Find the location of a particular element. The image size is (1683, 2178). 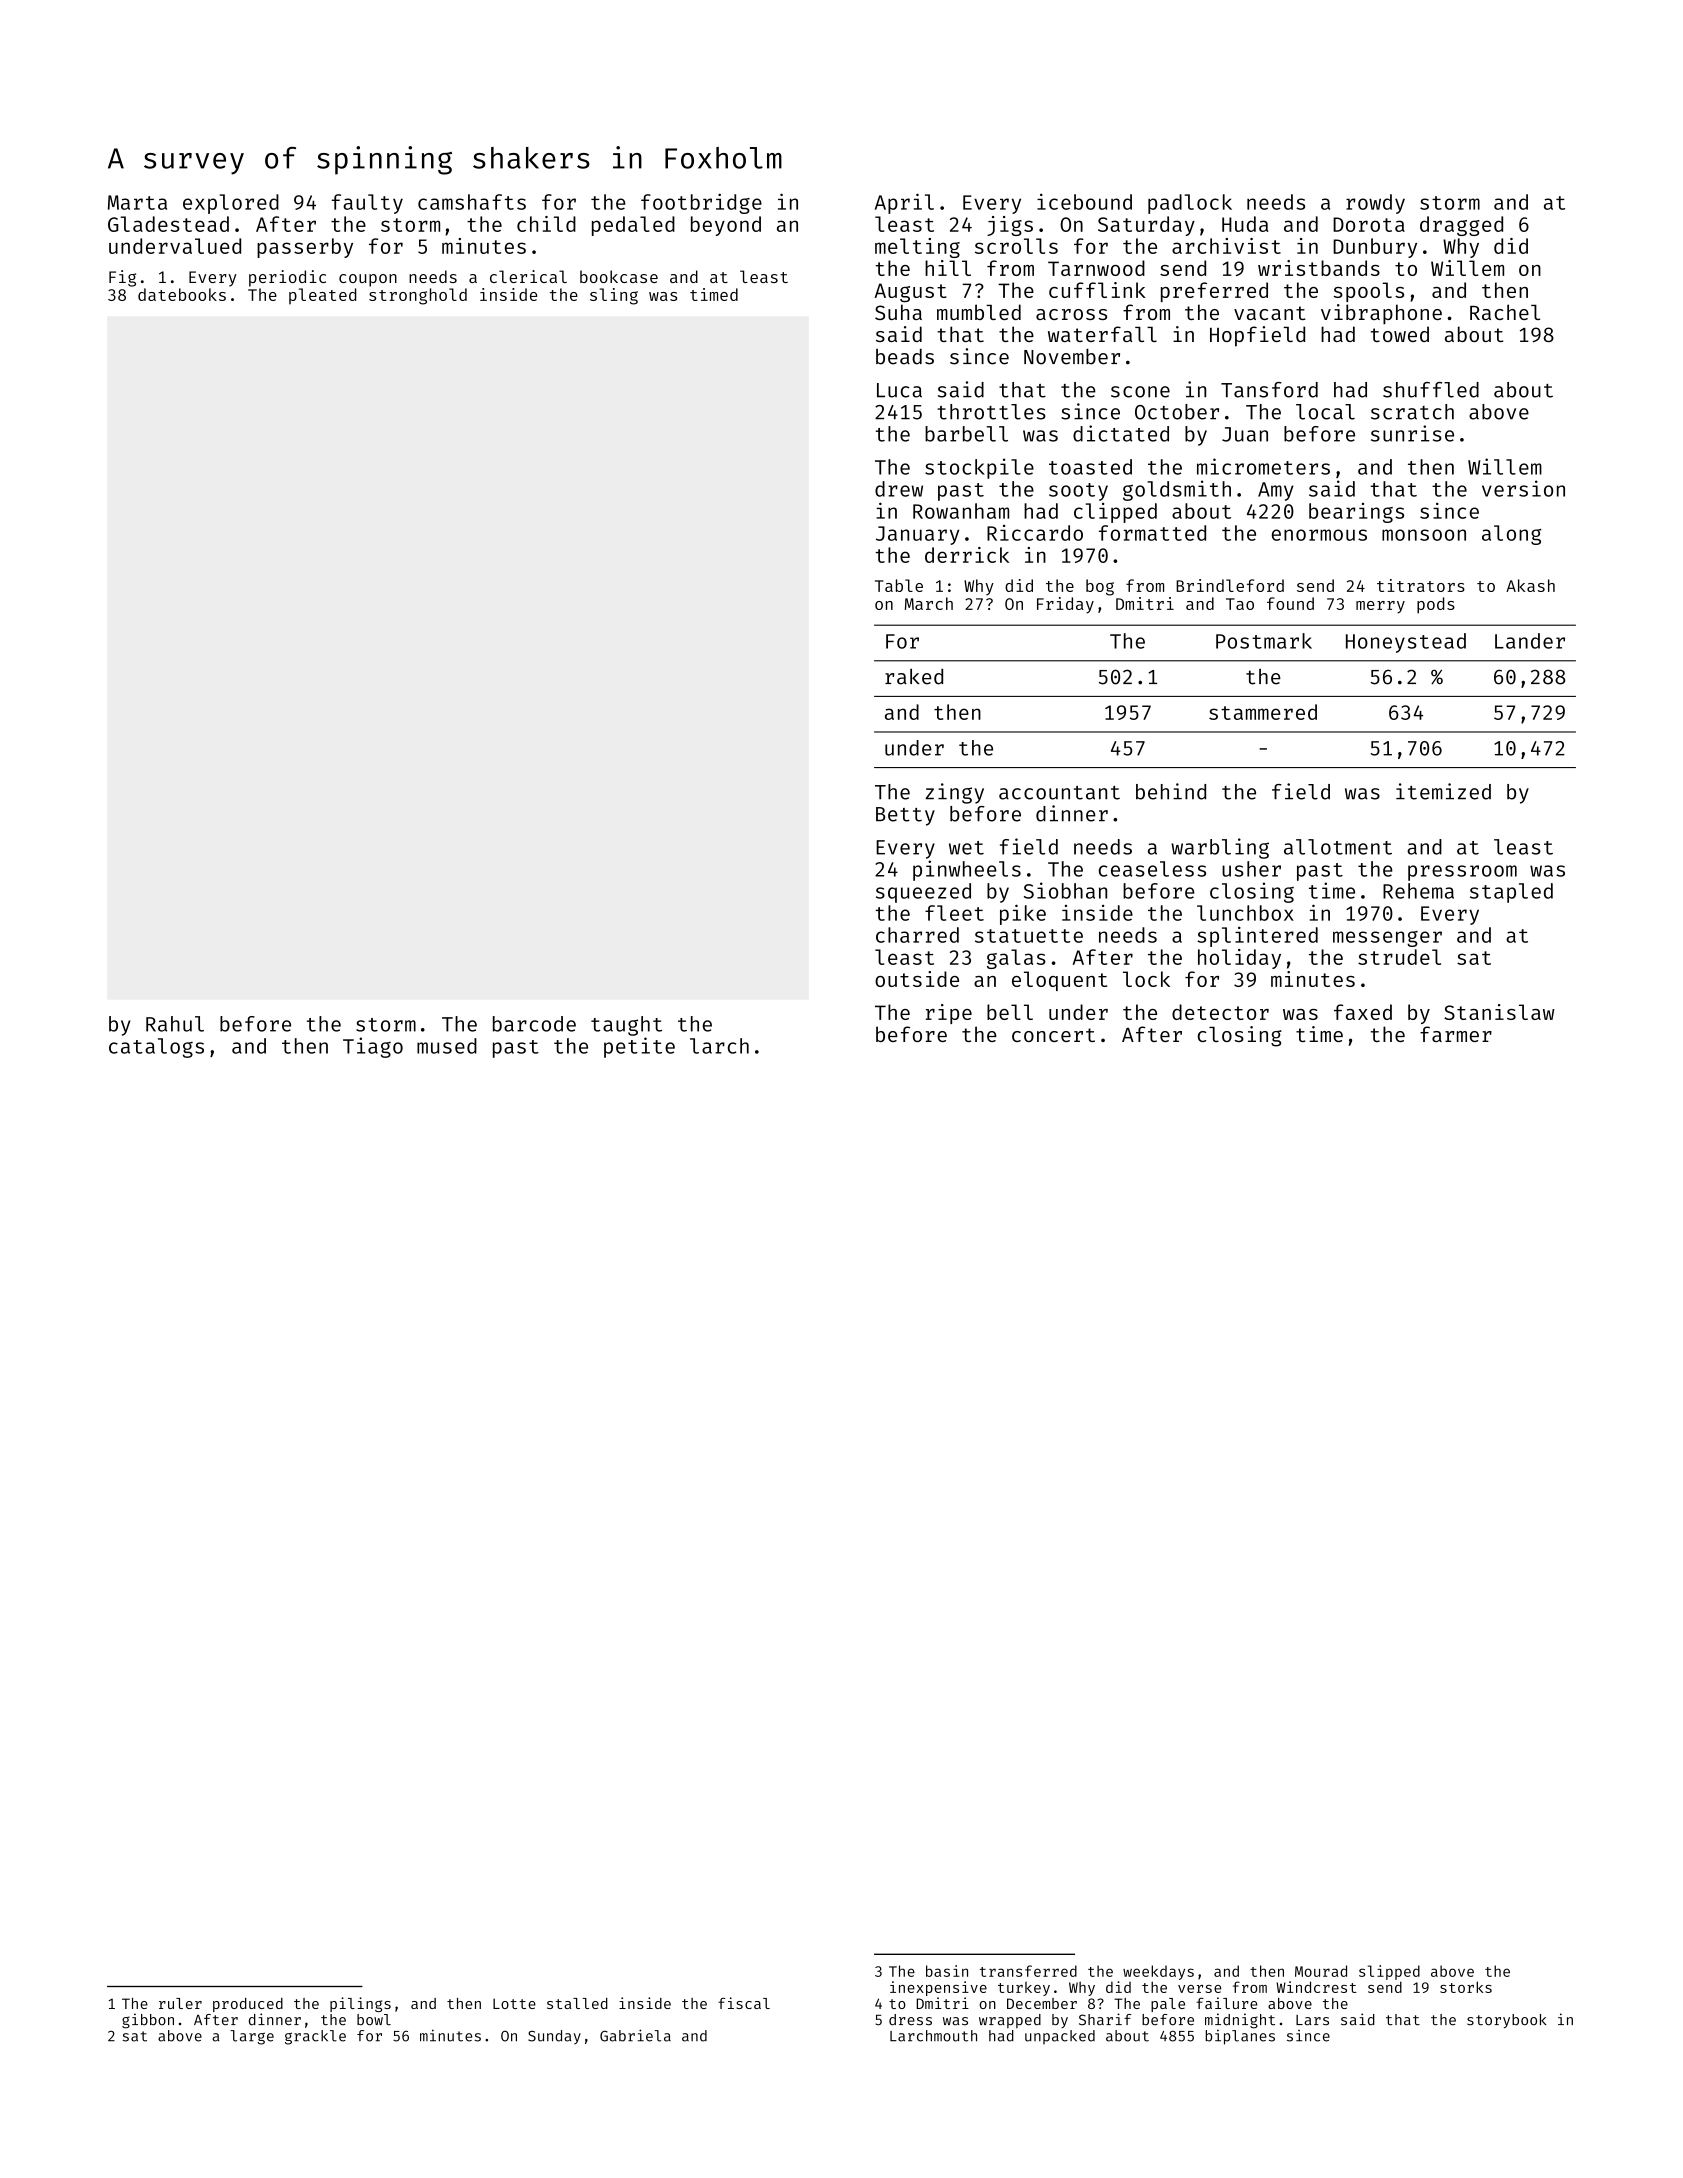

storybook is located at coordinates (1507, 2021).
